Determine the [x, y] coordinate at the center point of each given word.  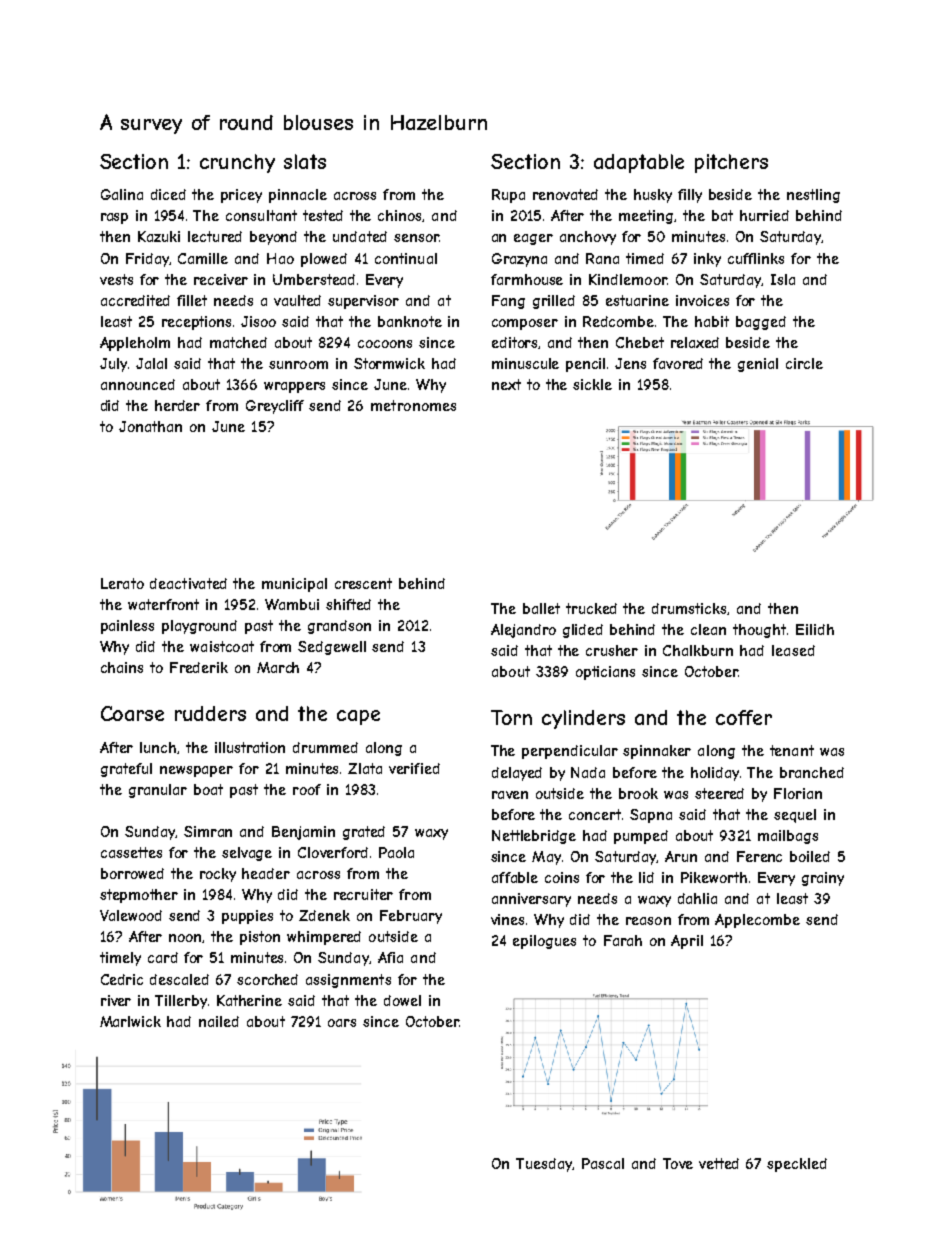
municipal [294, 585]
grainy [823, 879]
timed [645, 258]
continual [406, 258]
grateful [126, 770]
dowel [402, 1000]
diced [168, 194]
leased [793, 650]
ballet [541, 608]
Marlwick [130, 1021]
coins [562, 877]
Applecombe [757, 921]
